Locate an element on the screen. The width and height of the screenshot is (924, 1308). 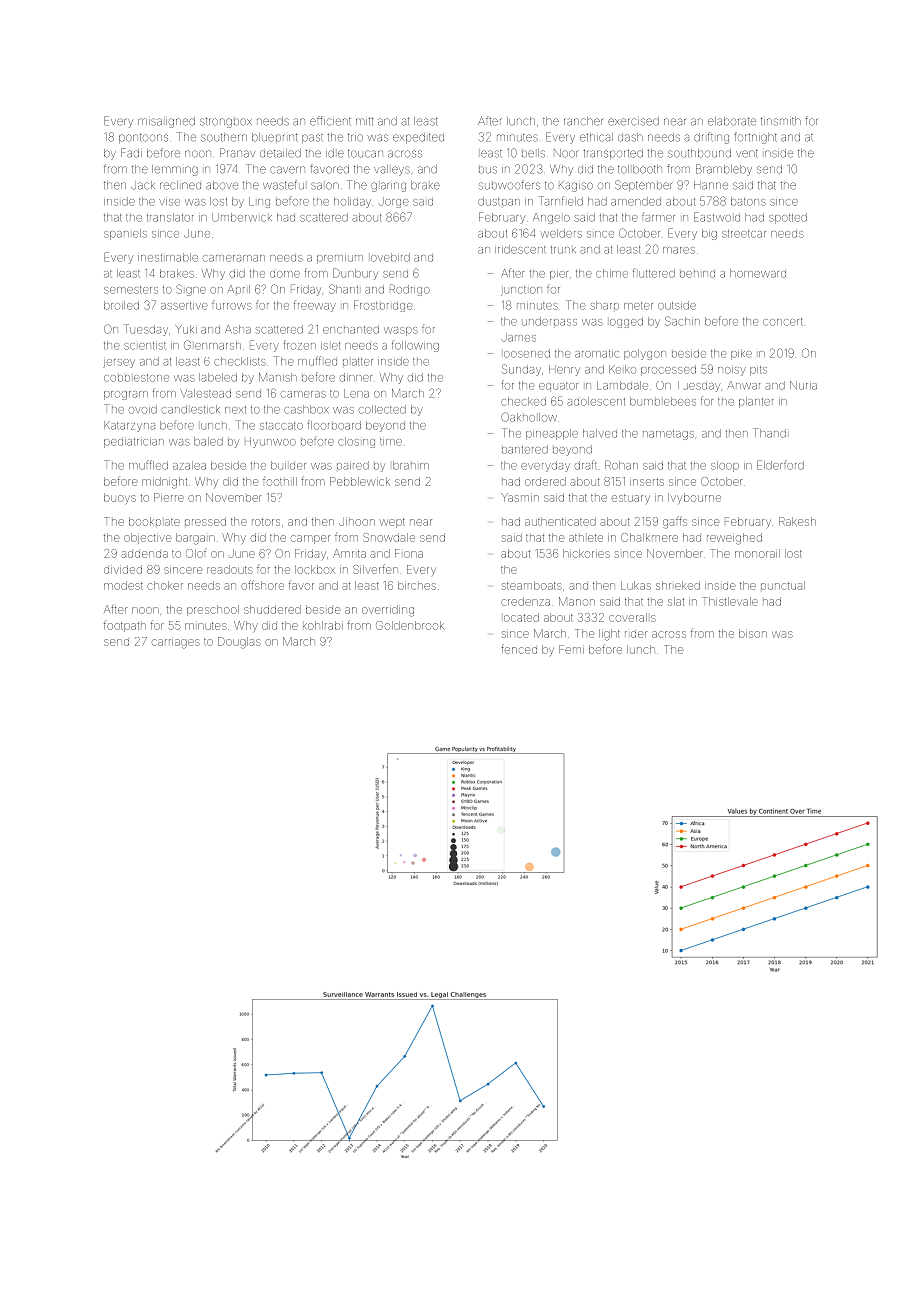
wept is located at coordinates (392, 523).
